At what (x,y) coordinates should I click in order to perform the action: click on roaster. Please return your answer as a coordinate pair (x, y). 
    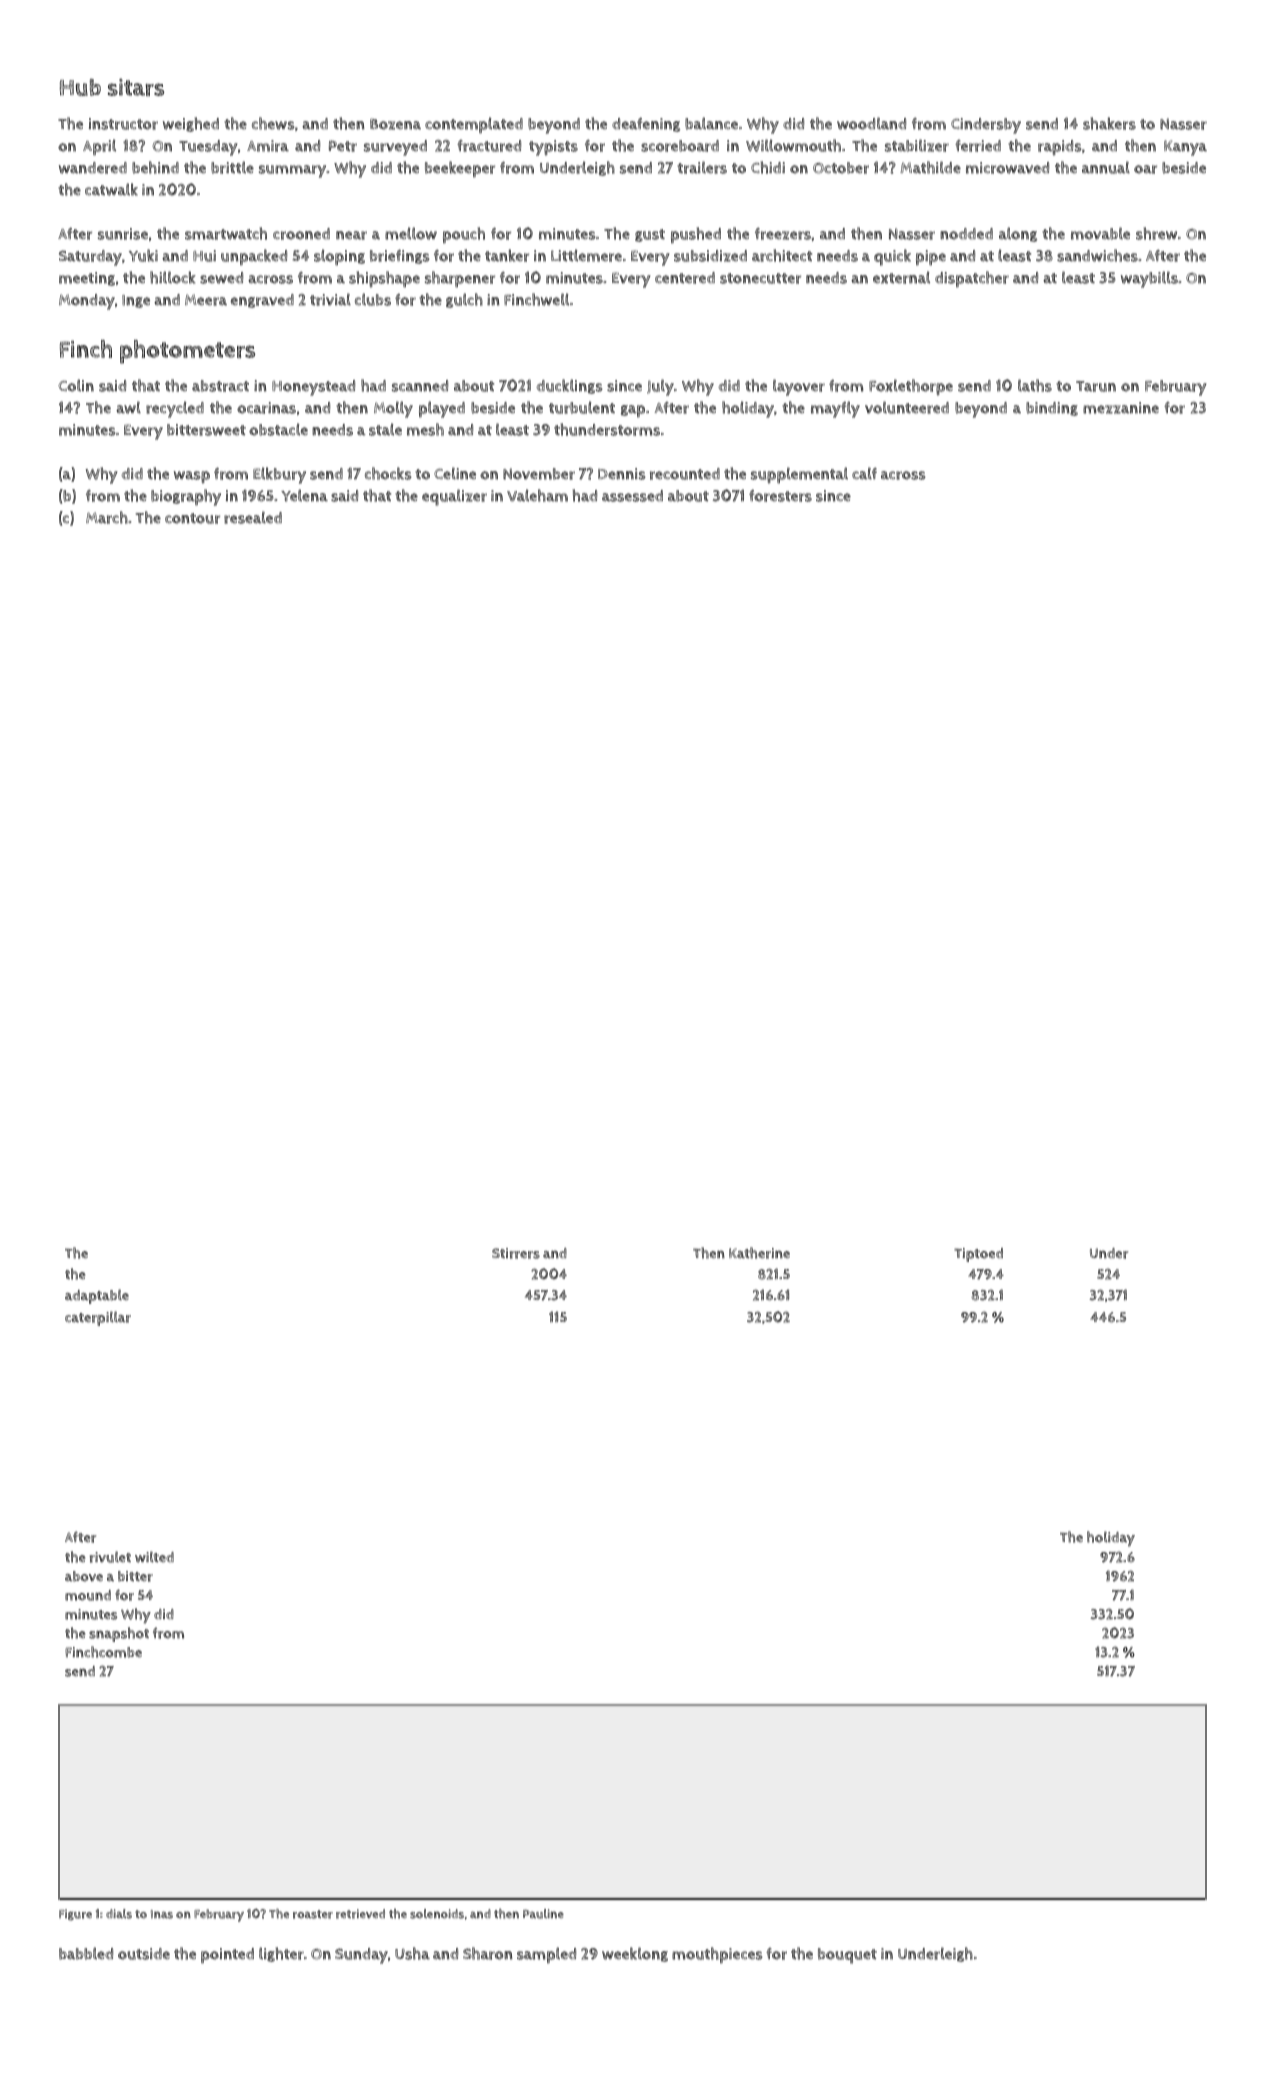
    Looking at the image, I should click on (313, 1914).
